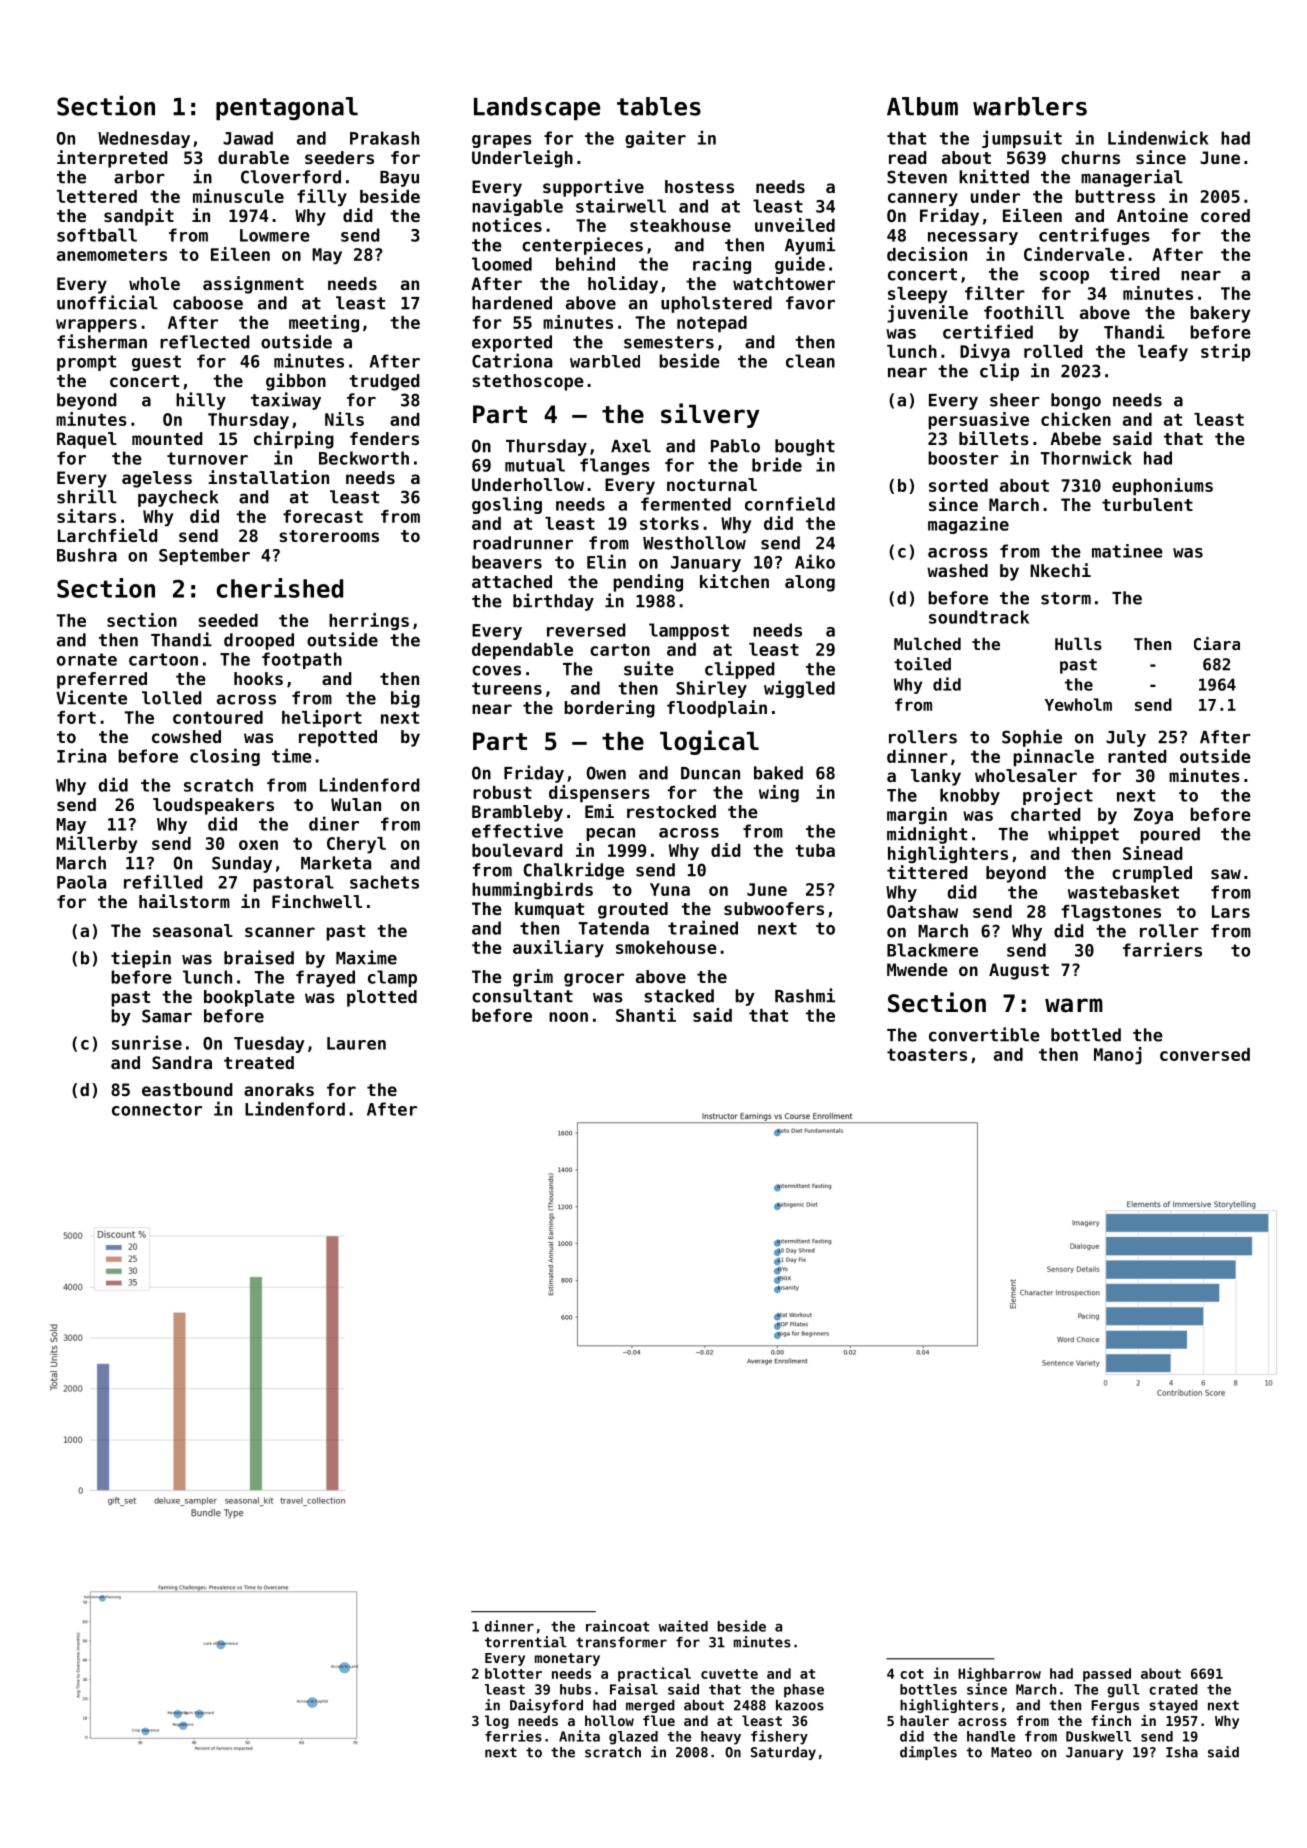 Image resolution: width=1307 pixels, height=1848 pixels. I want to click on tired, so click(1135, 273).
